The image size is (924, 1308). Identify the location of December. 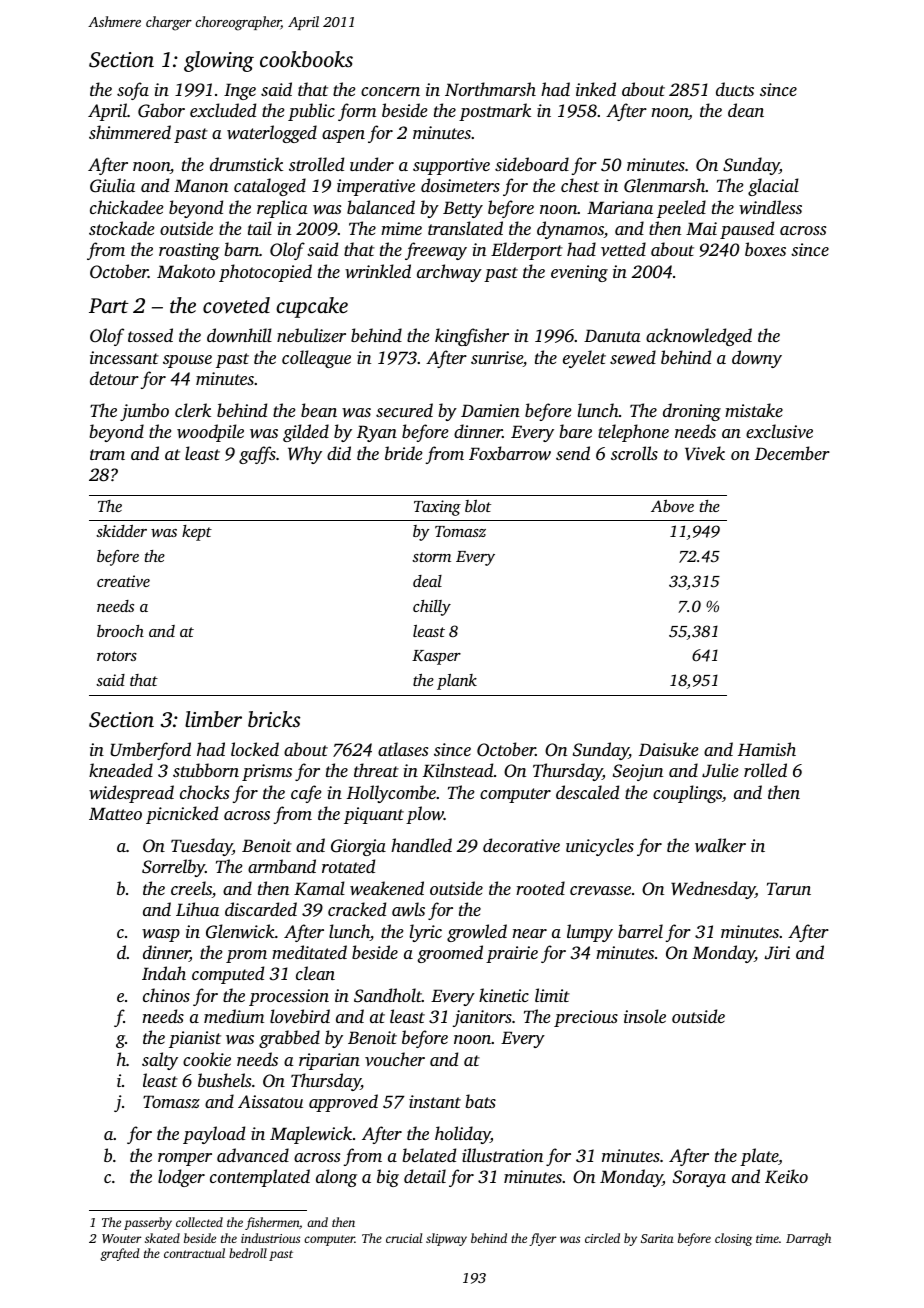
(792, 453).
